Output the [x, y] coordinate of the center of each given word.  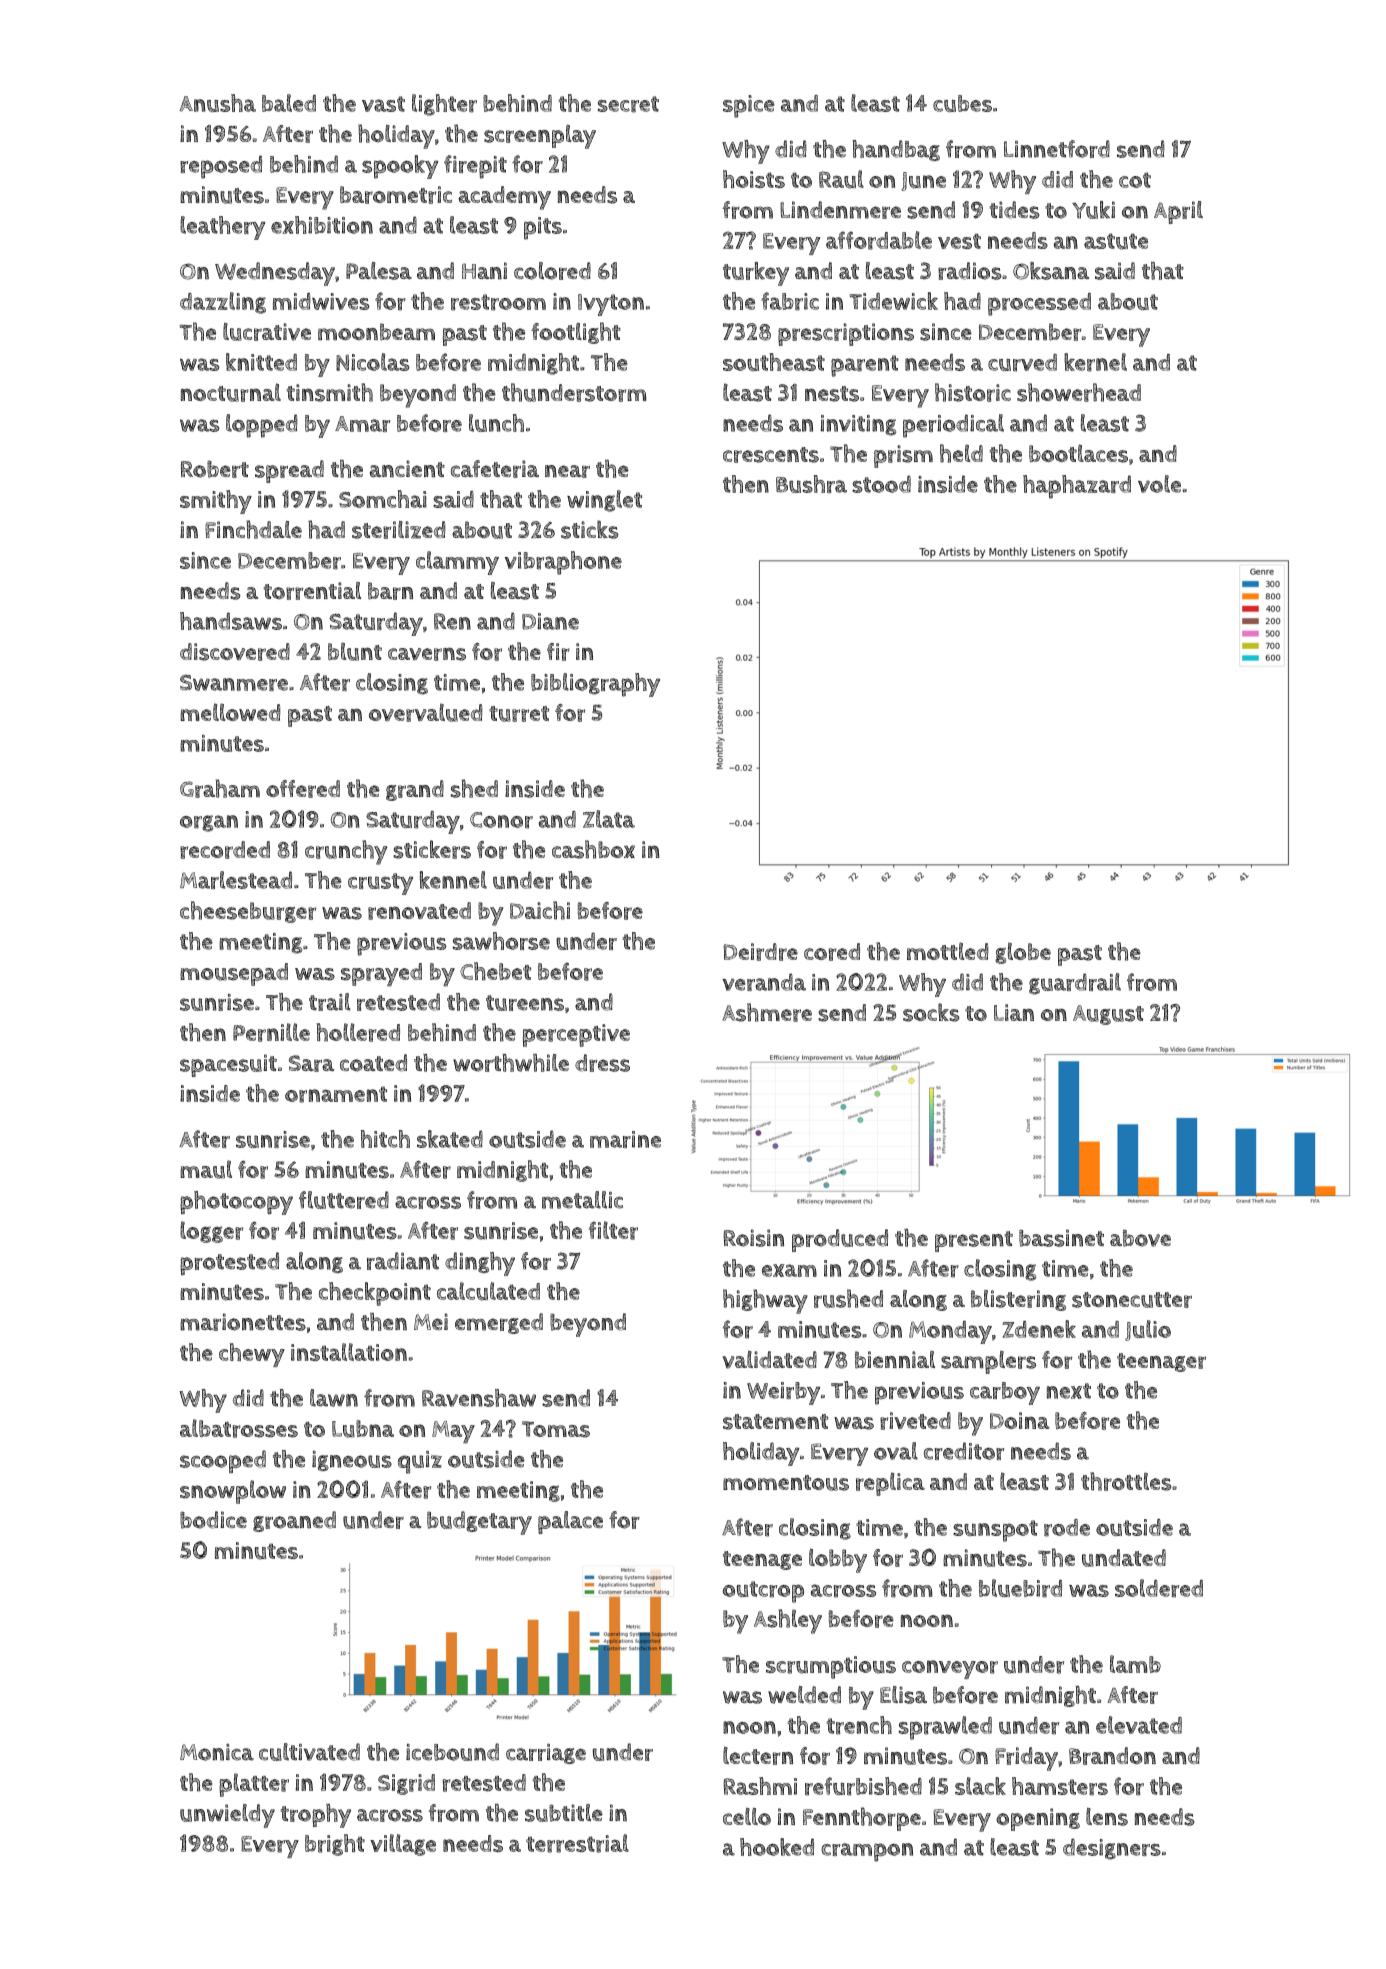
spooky [400, 167]
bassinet [1061, 1238]
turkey [756, 274]
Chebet [495, 971]
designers [1112, 1849]
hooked [777, 1847]
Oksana [1051, 271]
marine [625, 1139]
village [403, 1845]
